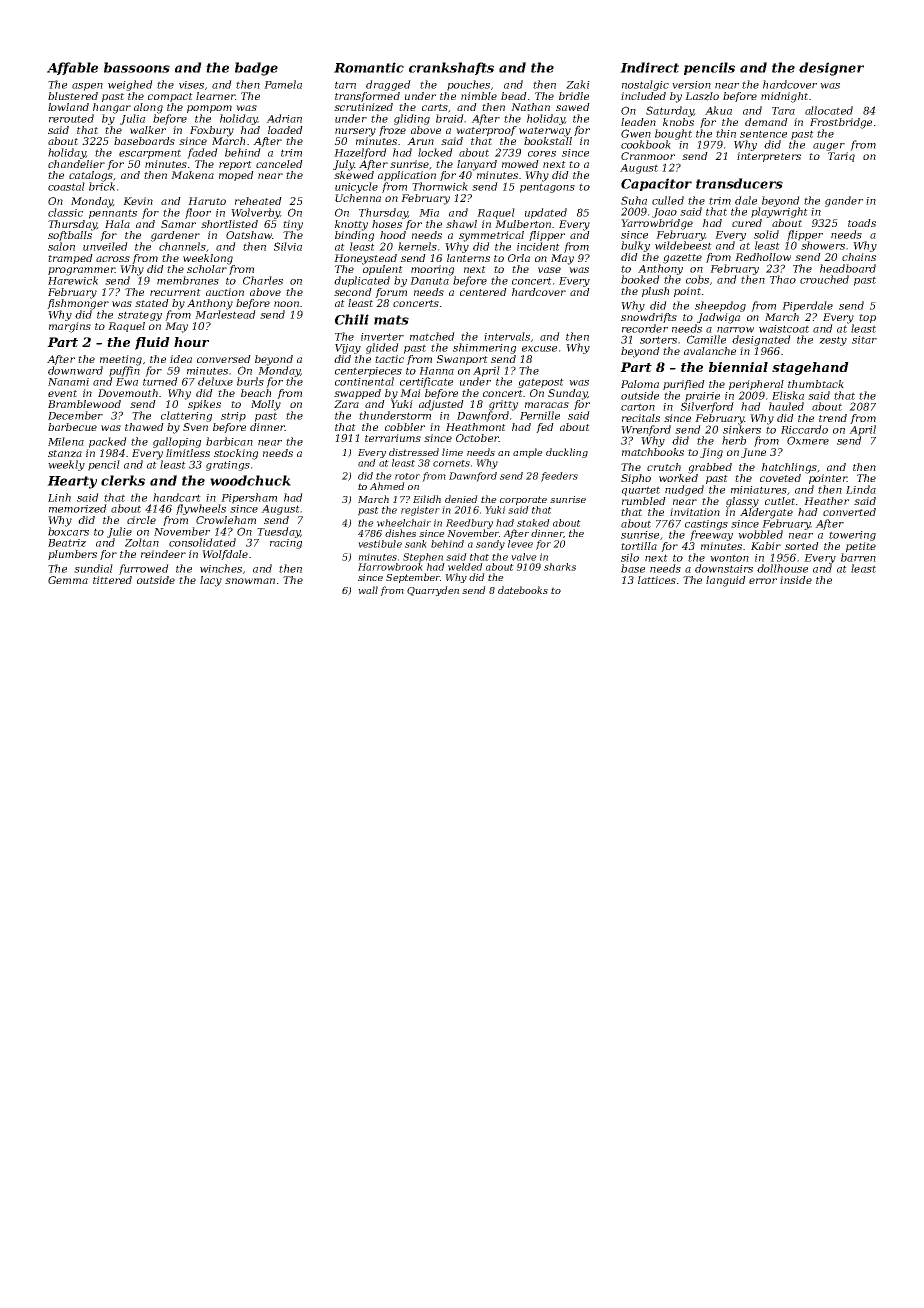 The width and height of the image is (924, 1308). What do you see at coordinates (545, 132) in the image?
I see `waterway` at bounding box center [545, 132].
